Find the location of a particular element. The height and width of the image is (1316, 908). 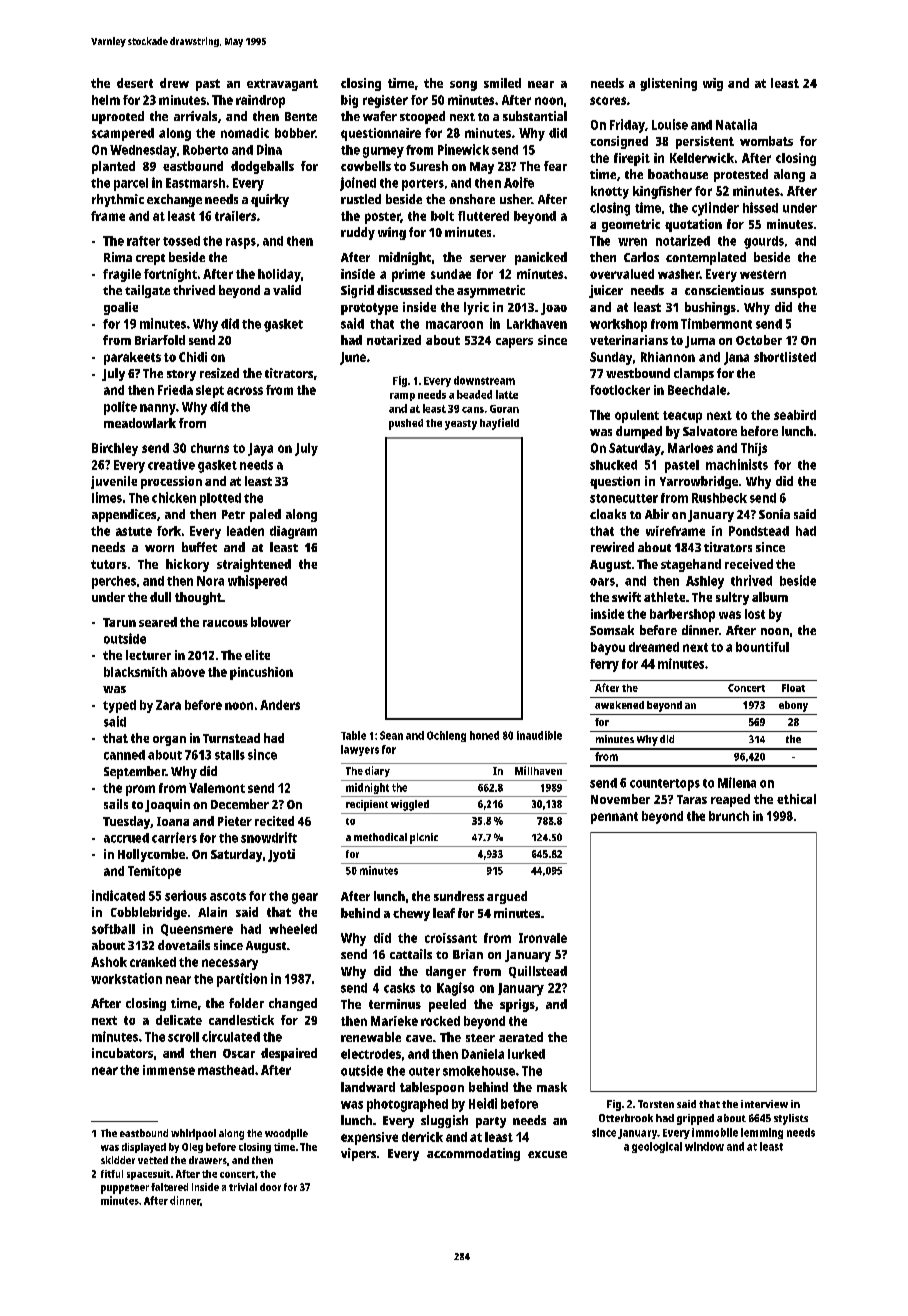

song is located at coordinates (463, 86).
